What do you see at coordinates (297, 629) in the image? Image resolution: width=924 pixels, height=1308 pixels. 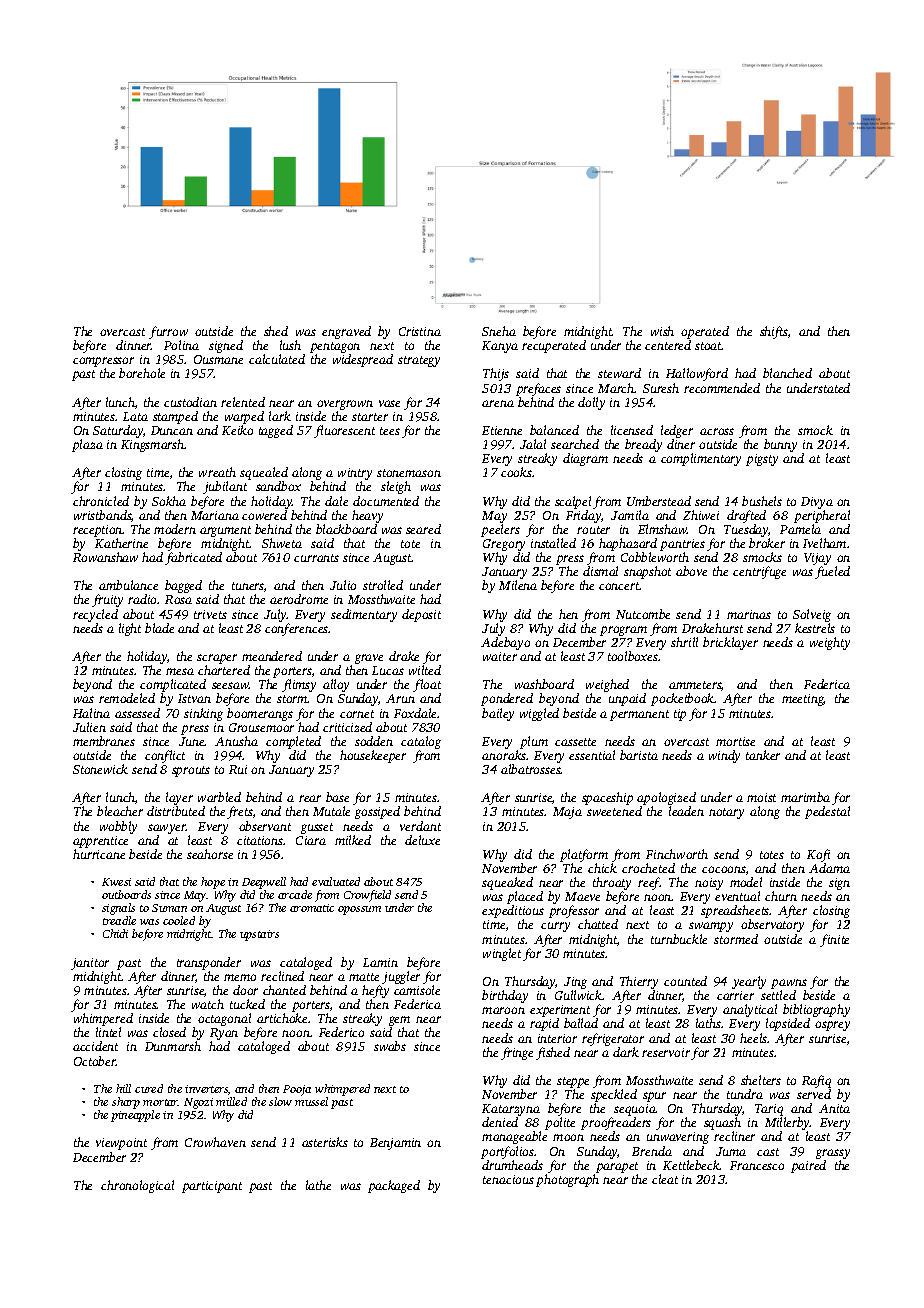 I see `conferences` at bounding box center [297, 629].
